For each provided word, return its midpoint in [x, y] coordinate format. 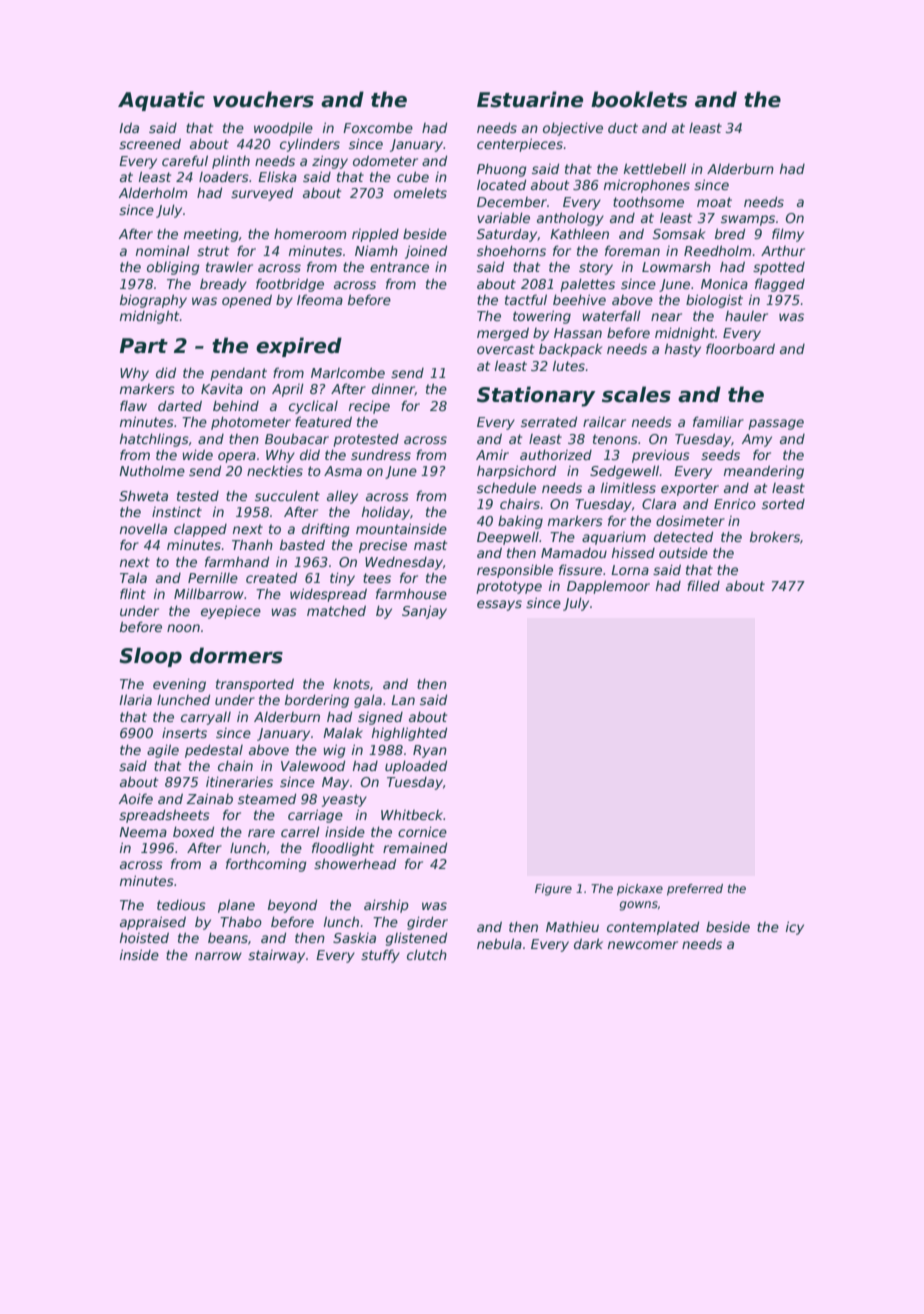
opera [237, 457]
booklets [639, 99]
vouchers [263, 99]
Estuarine [530, 99]
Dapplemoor [608, 587]
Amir [492, 455]
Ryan [430, 751]
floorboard [740, 348]
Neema [143, 832]
